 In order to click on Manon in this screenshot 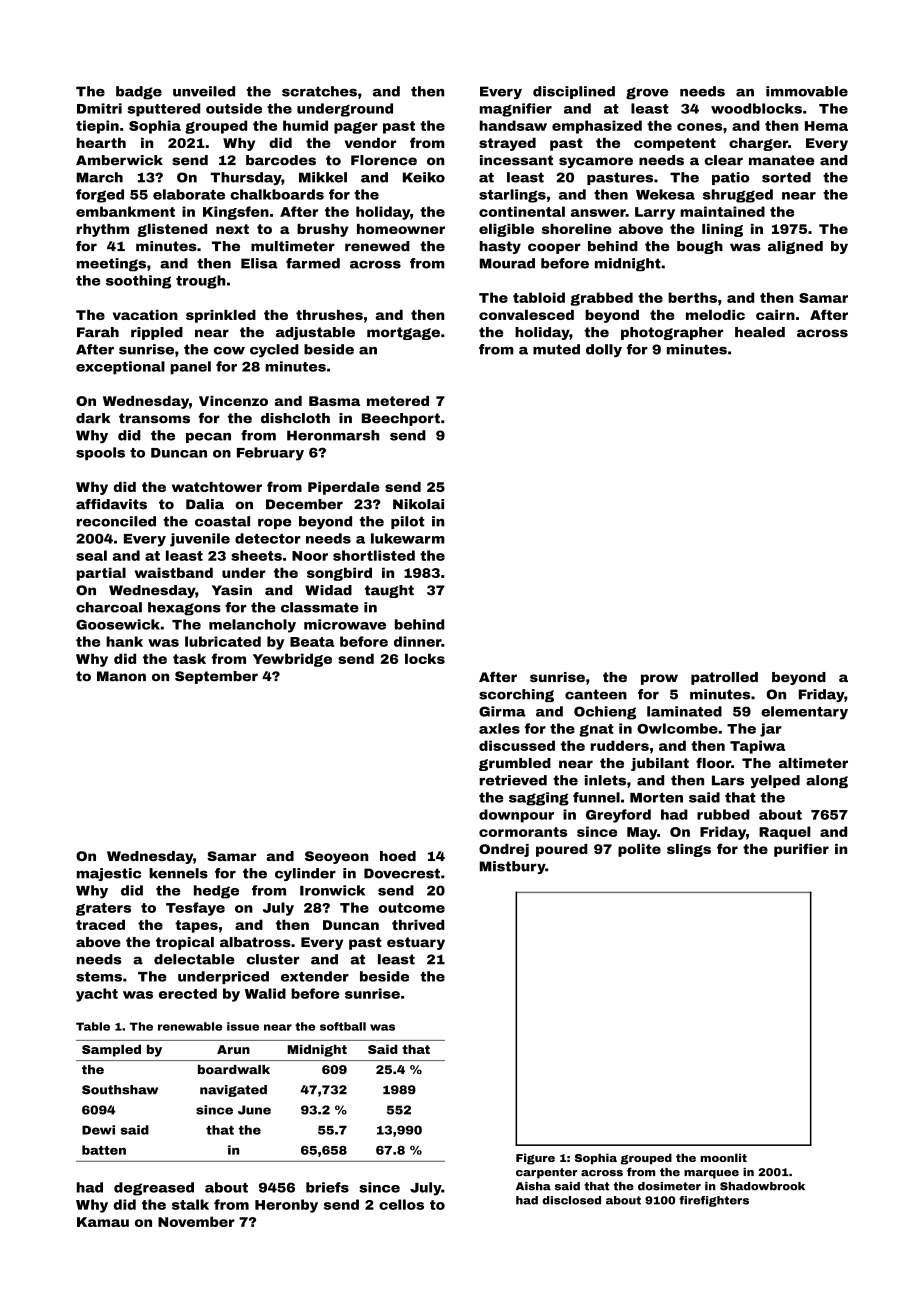, I will do `click(121, 676)`.
